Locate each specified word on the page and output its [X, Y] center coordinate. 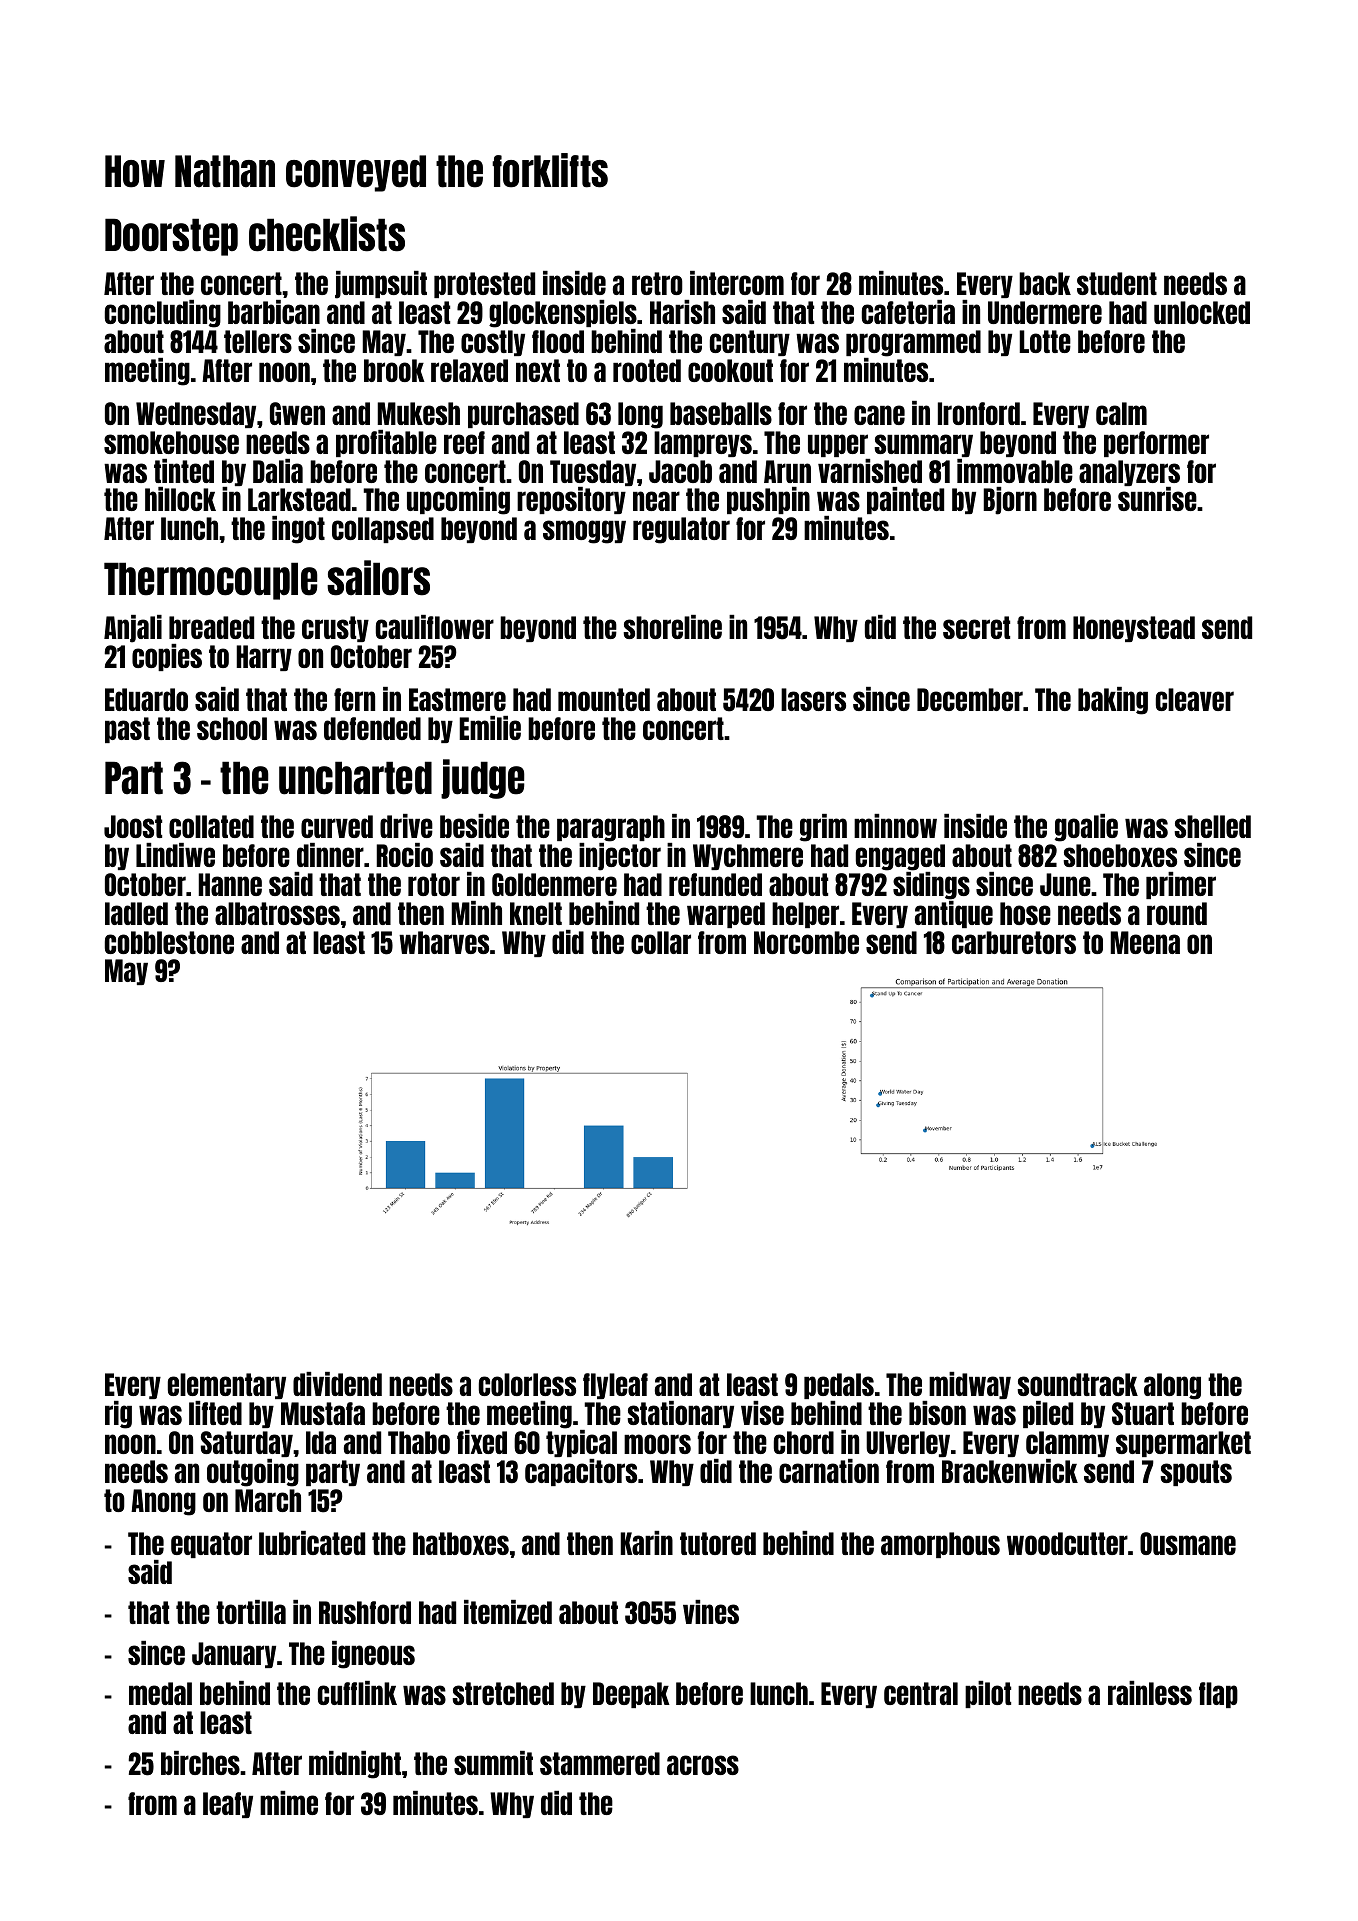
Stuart [1143, 1413]
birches [200, 1763]
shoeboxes [1120, 855]
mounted [604, 699]
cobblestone [169, 942]
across [703, 1765]
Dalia [278, 471]
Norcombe [806, 942]
